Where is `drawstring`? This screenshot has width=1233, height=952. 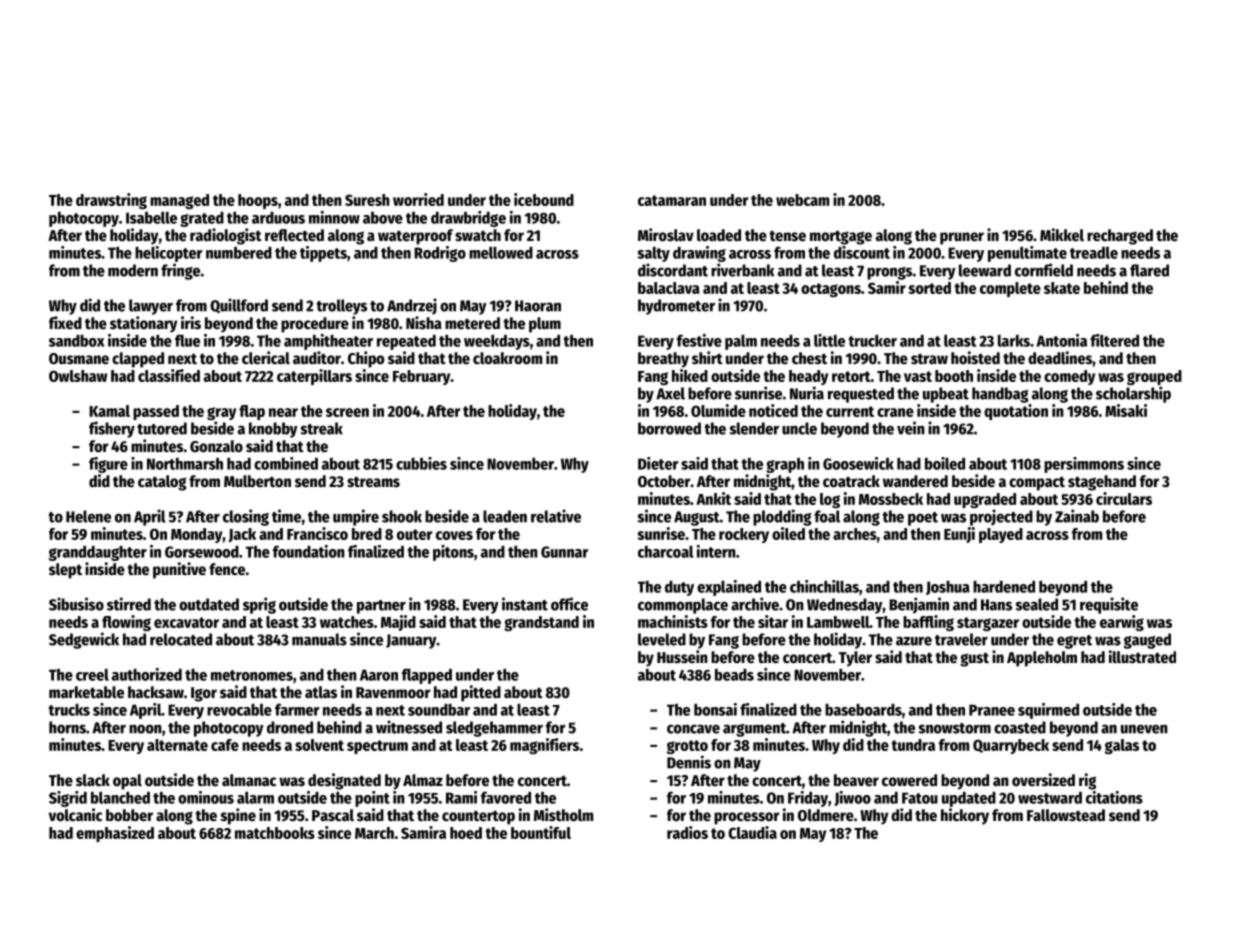
drawstring is located at coordinates (111, 201).
